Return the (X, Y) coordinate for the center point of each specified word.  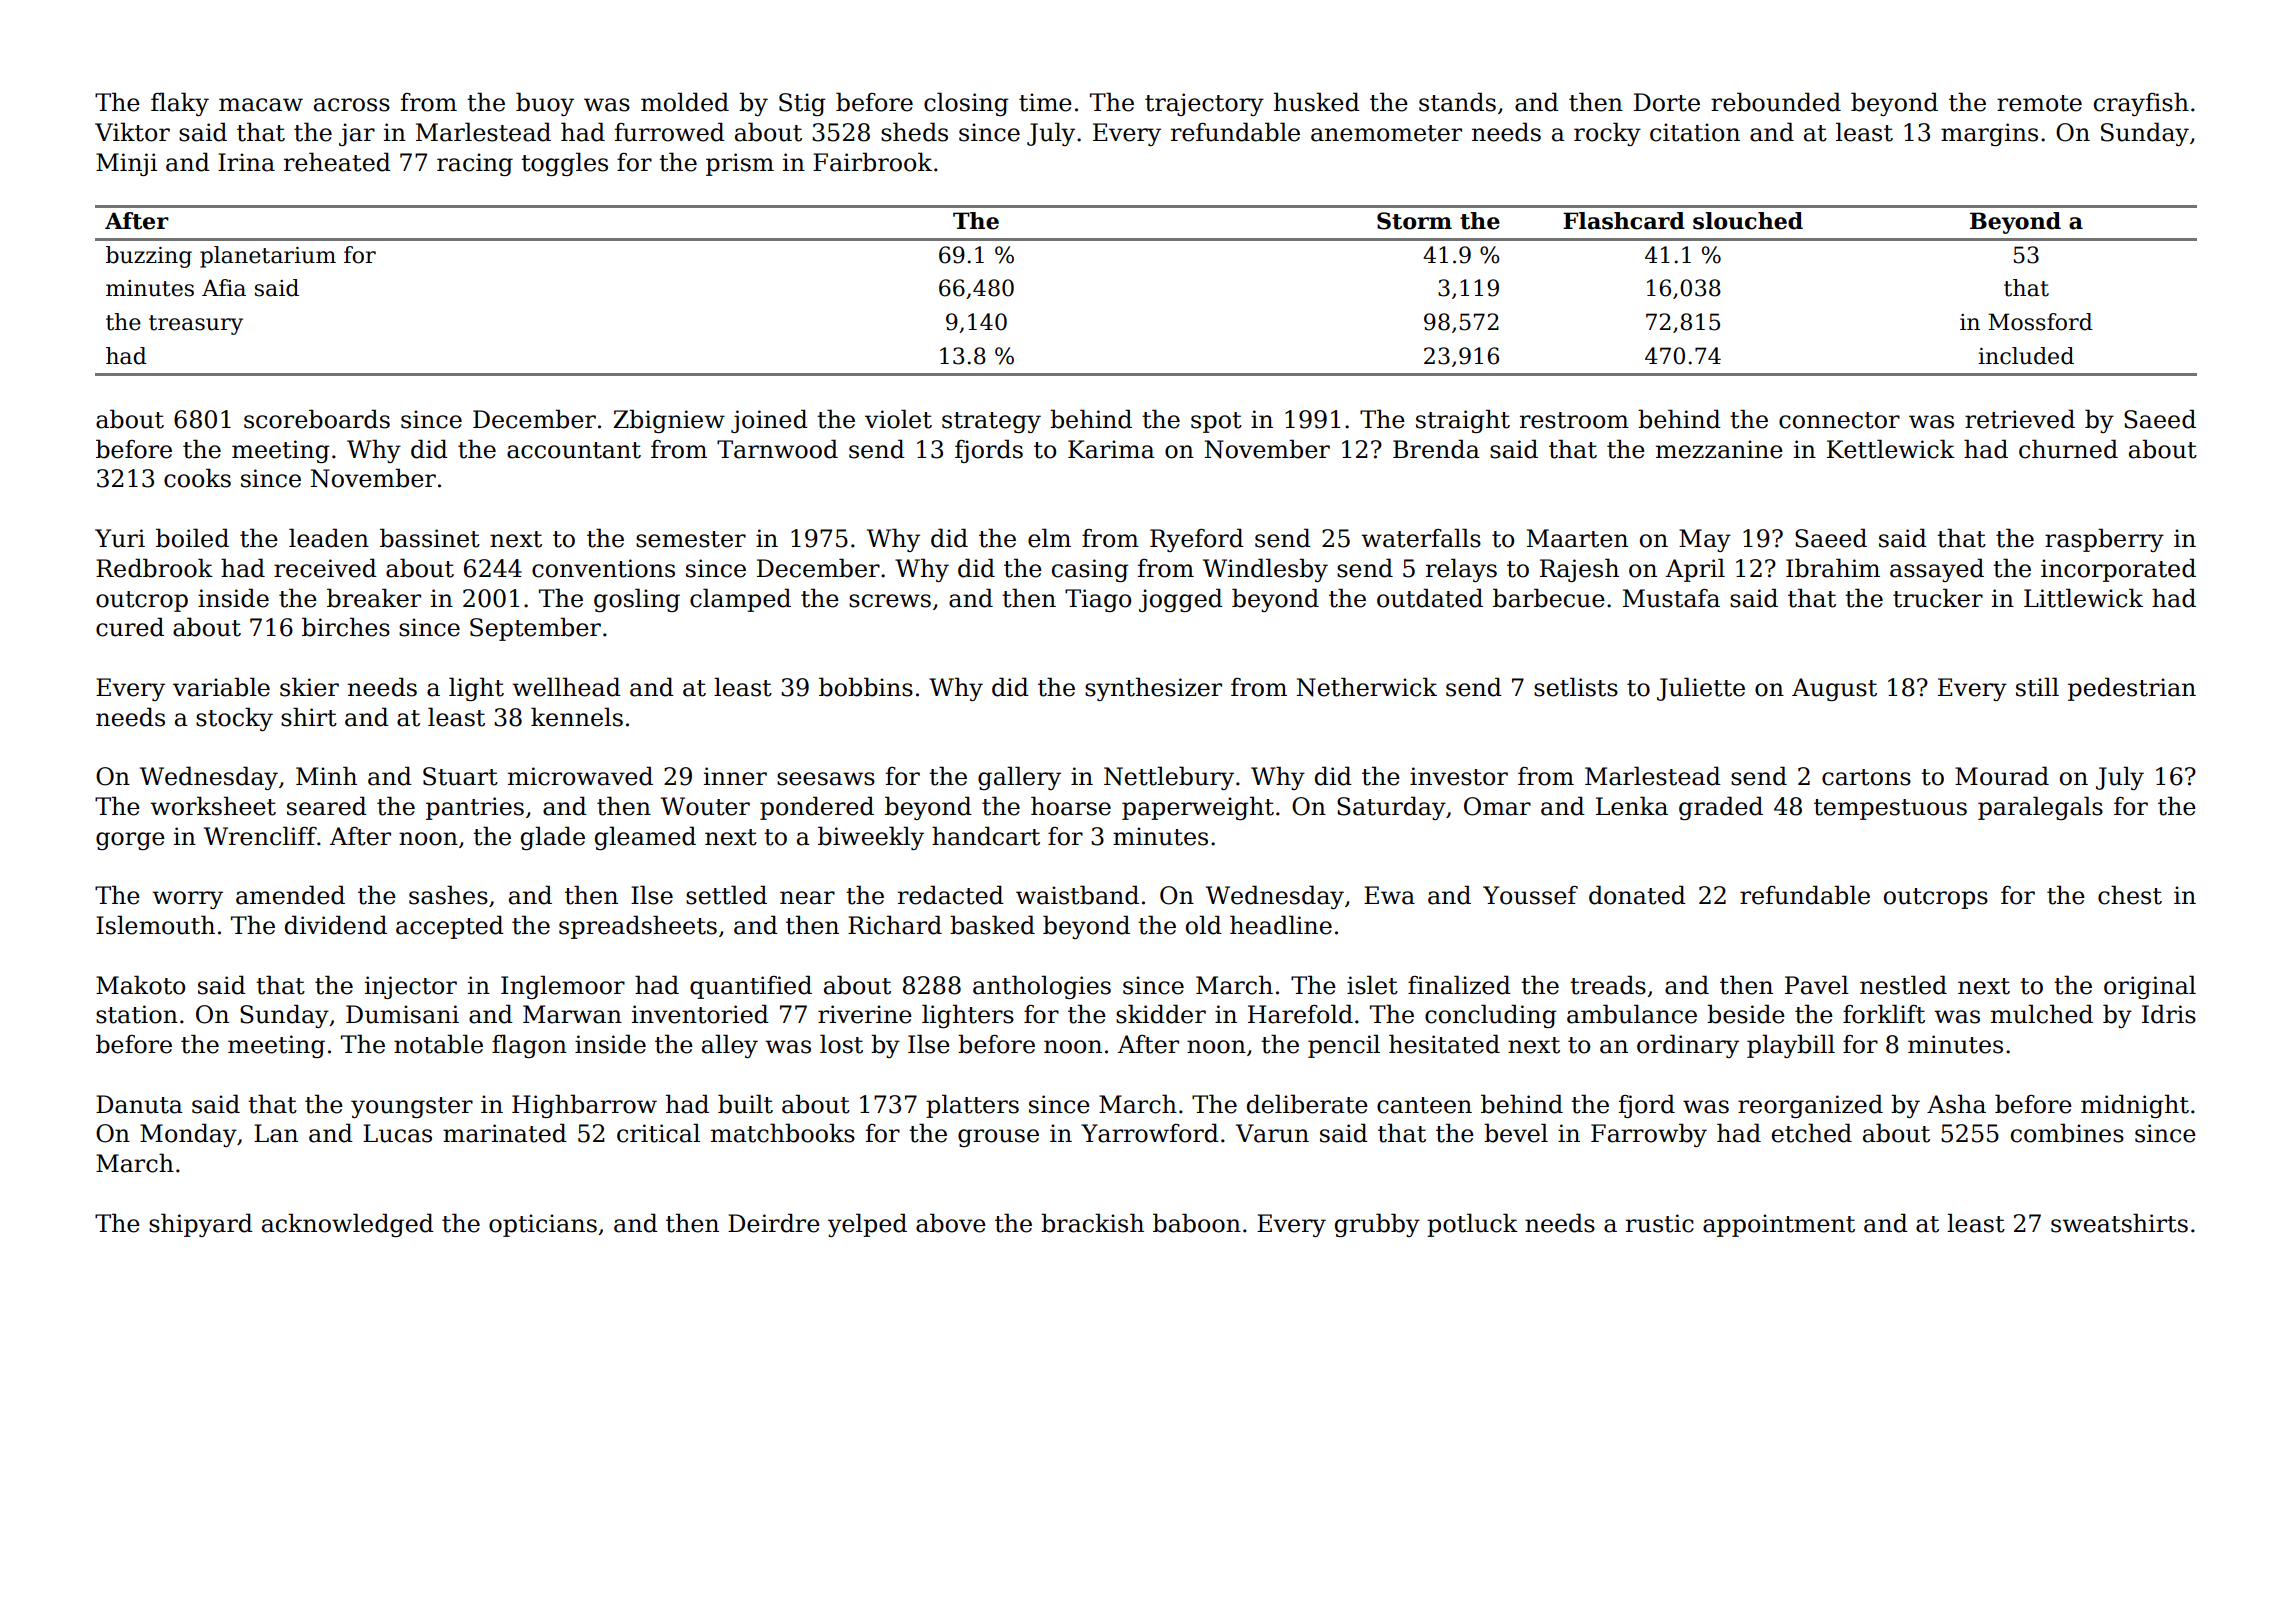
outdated (1430, 598)
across (352, 105)
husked (1317, 102)
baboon (1197, 1223)
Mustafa (1671, 598)
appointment (1779, 1225)
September (535, 629)
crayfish (2141, 104)
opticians (543, 1225)
